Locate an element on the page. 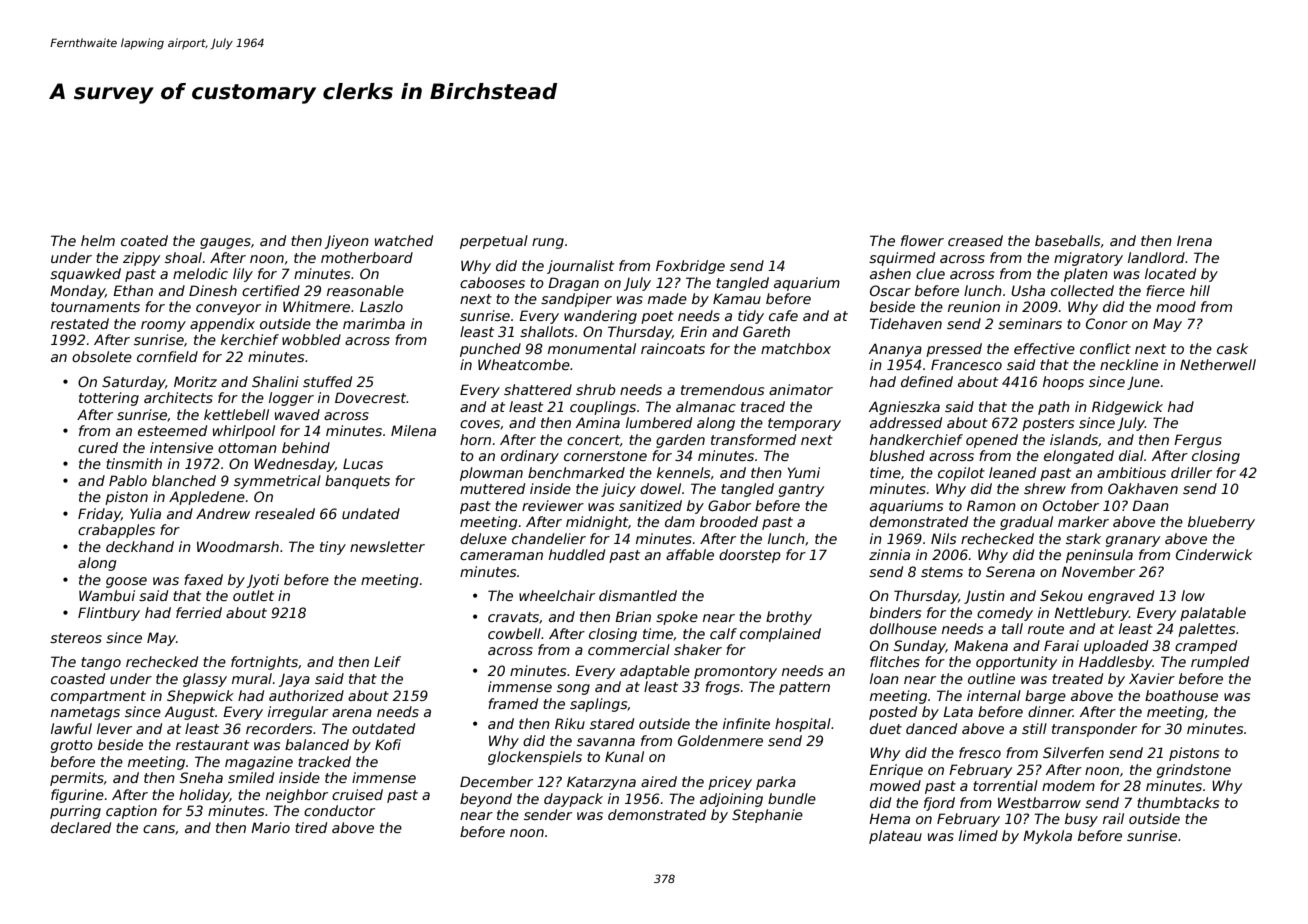  deluxe is located at coordinates (483, 538).
